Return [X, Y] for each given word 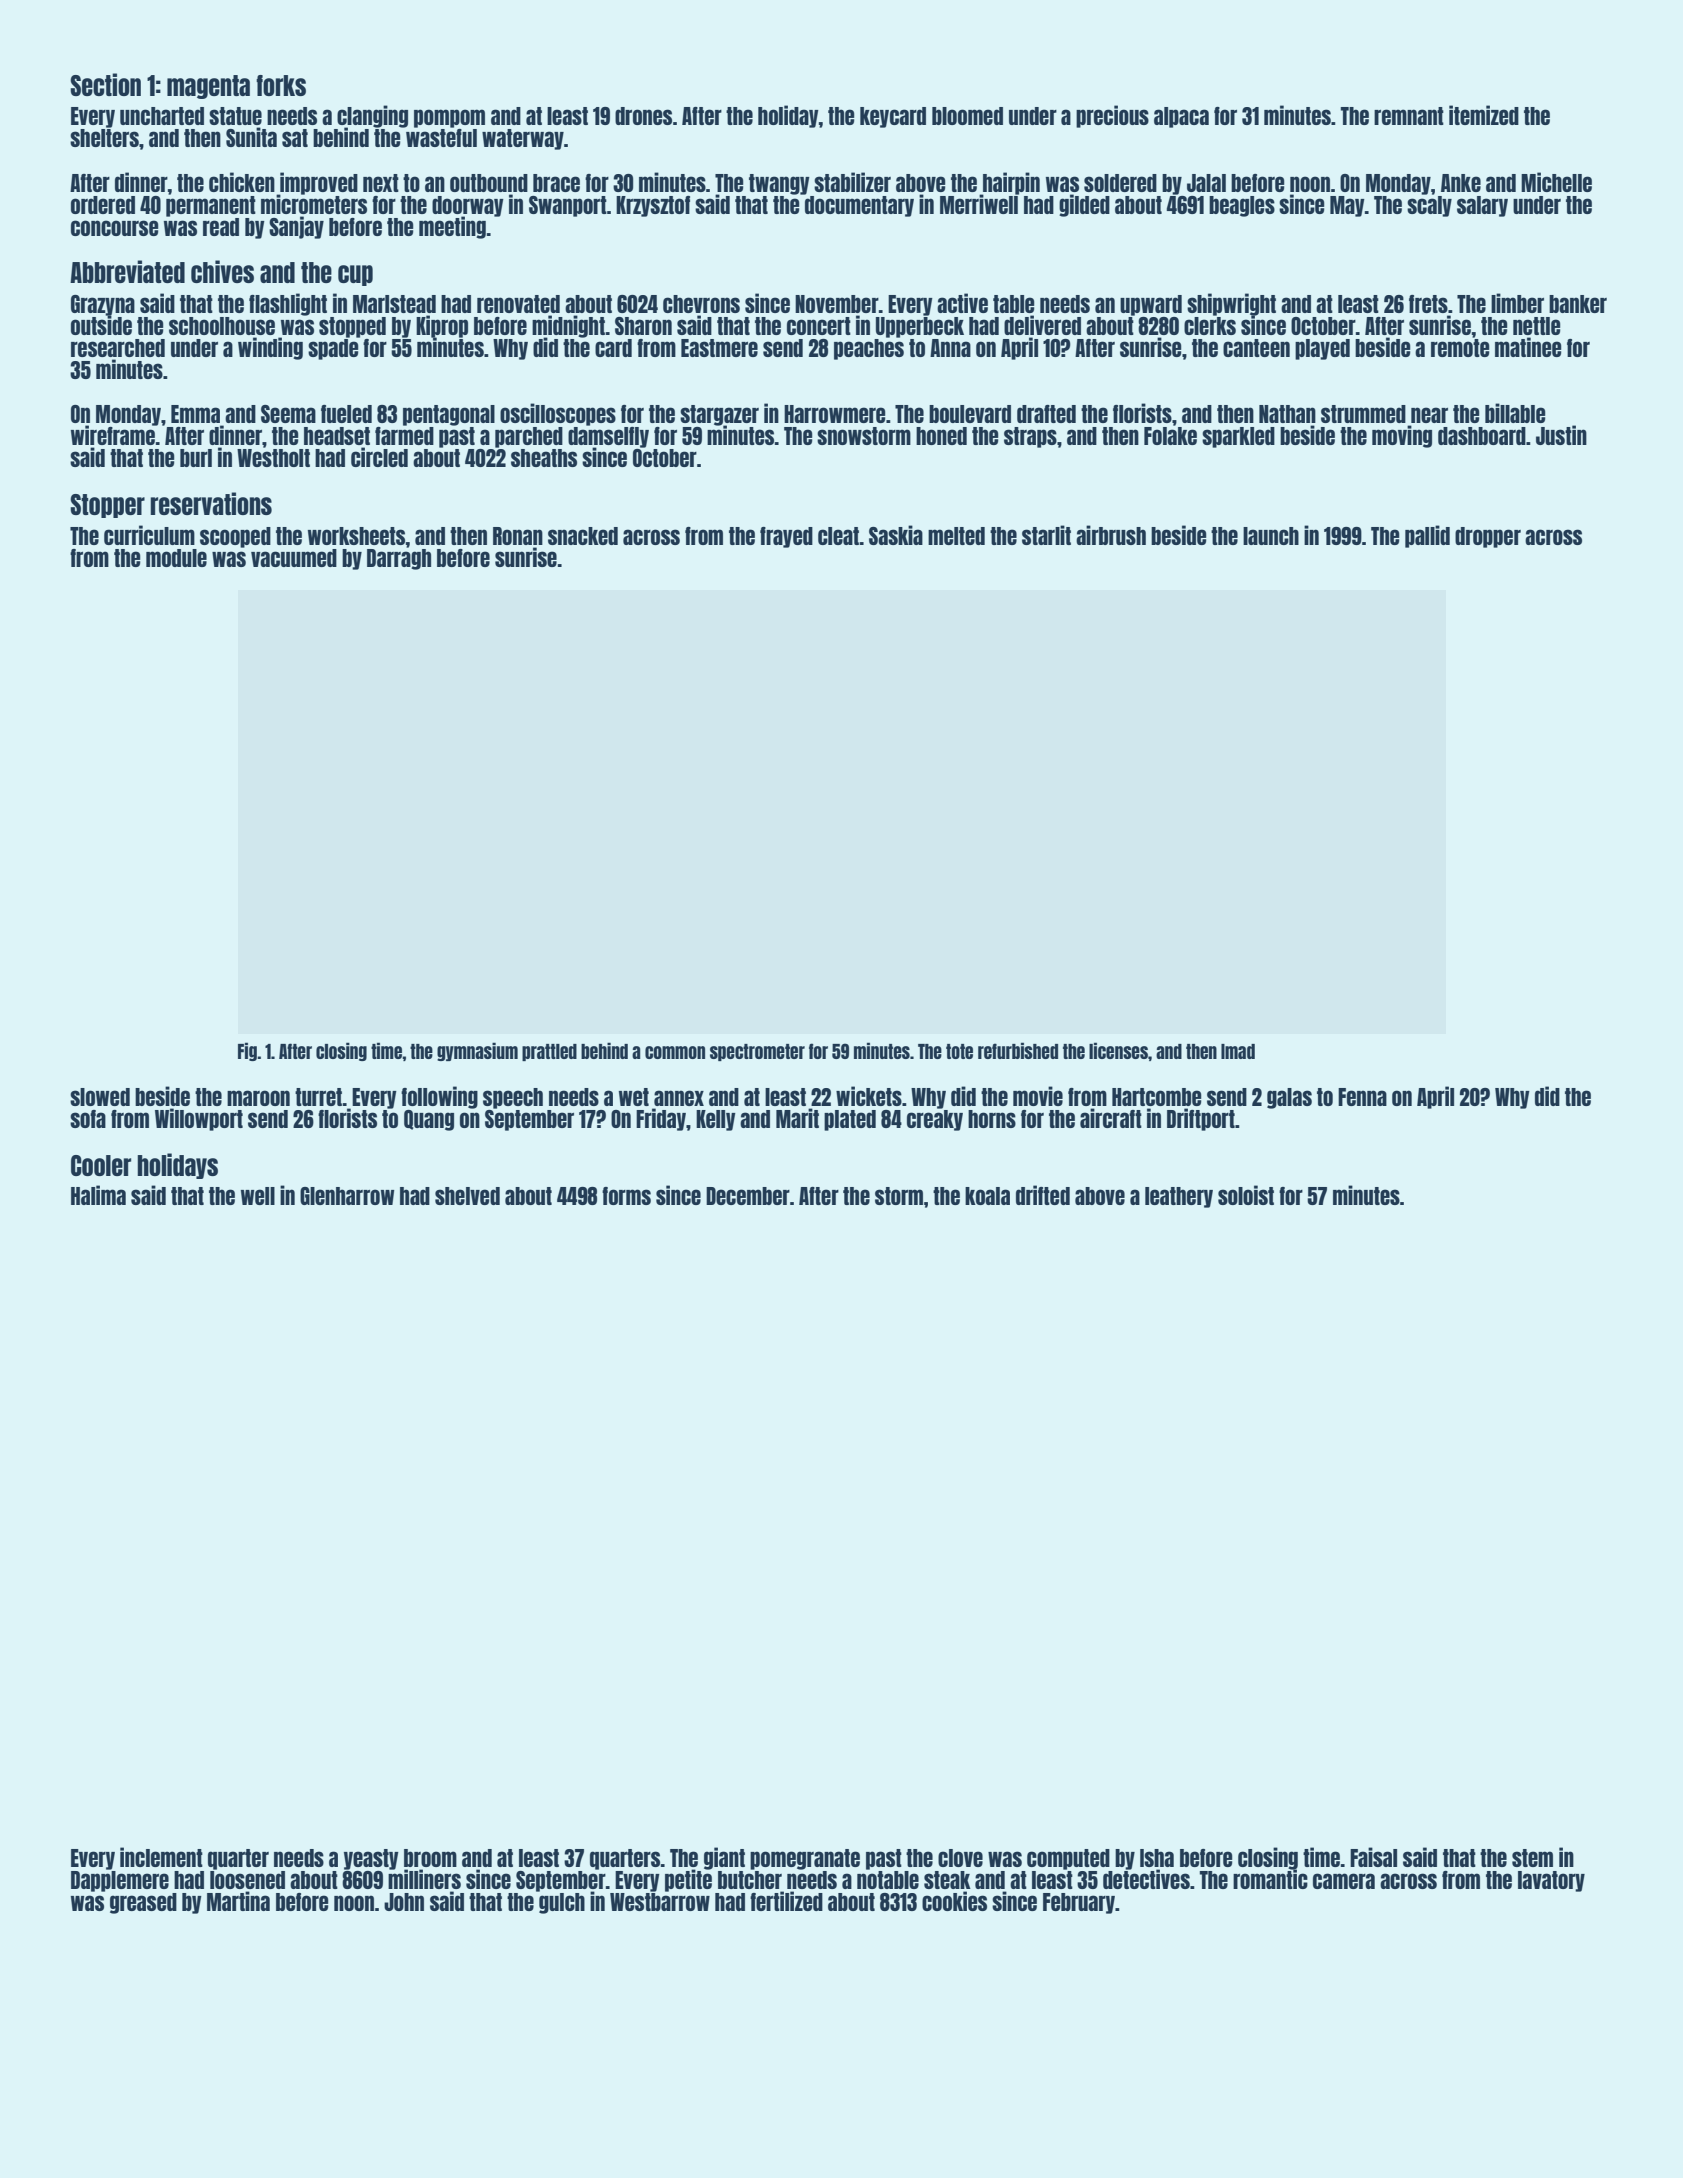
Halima [98, 1195]
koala [987, 1196]
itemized [1484, 115]
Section [105, 84]
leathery [1179, 1197]
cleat [838, 536]
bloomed [967, 116]
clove [960, 1858]
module [176, 558]
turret [319, 1097]
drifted [1043, 1195]
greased [143, 1903]
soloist [1246, 1195]
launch [1271, 536]
